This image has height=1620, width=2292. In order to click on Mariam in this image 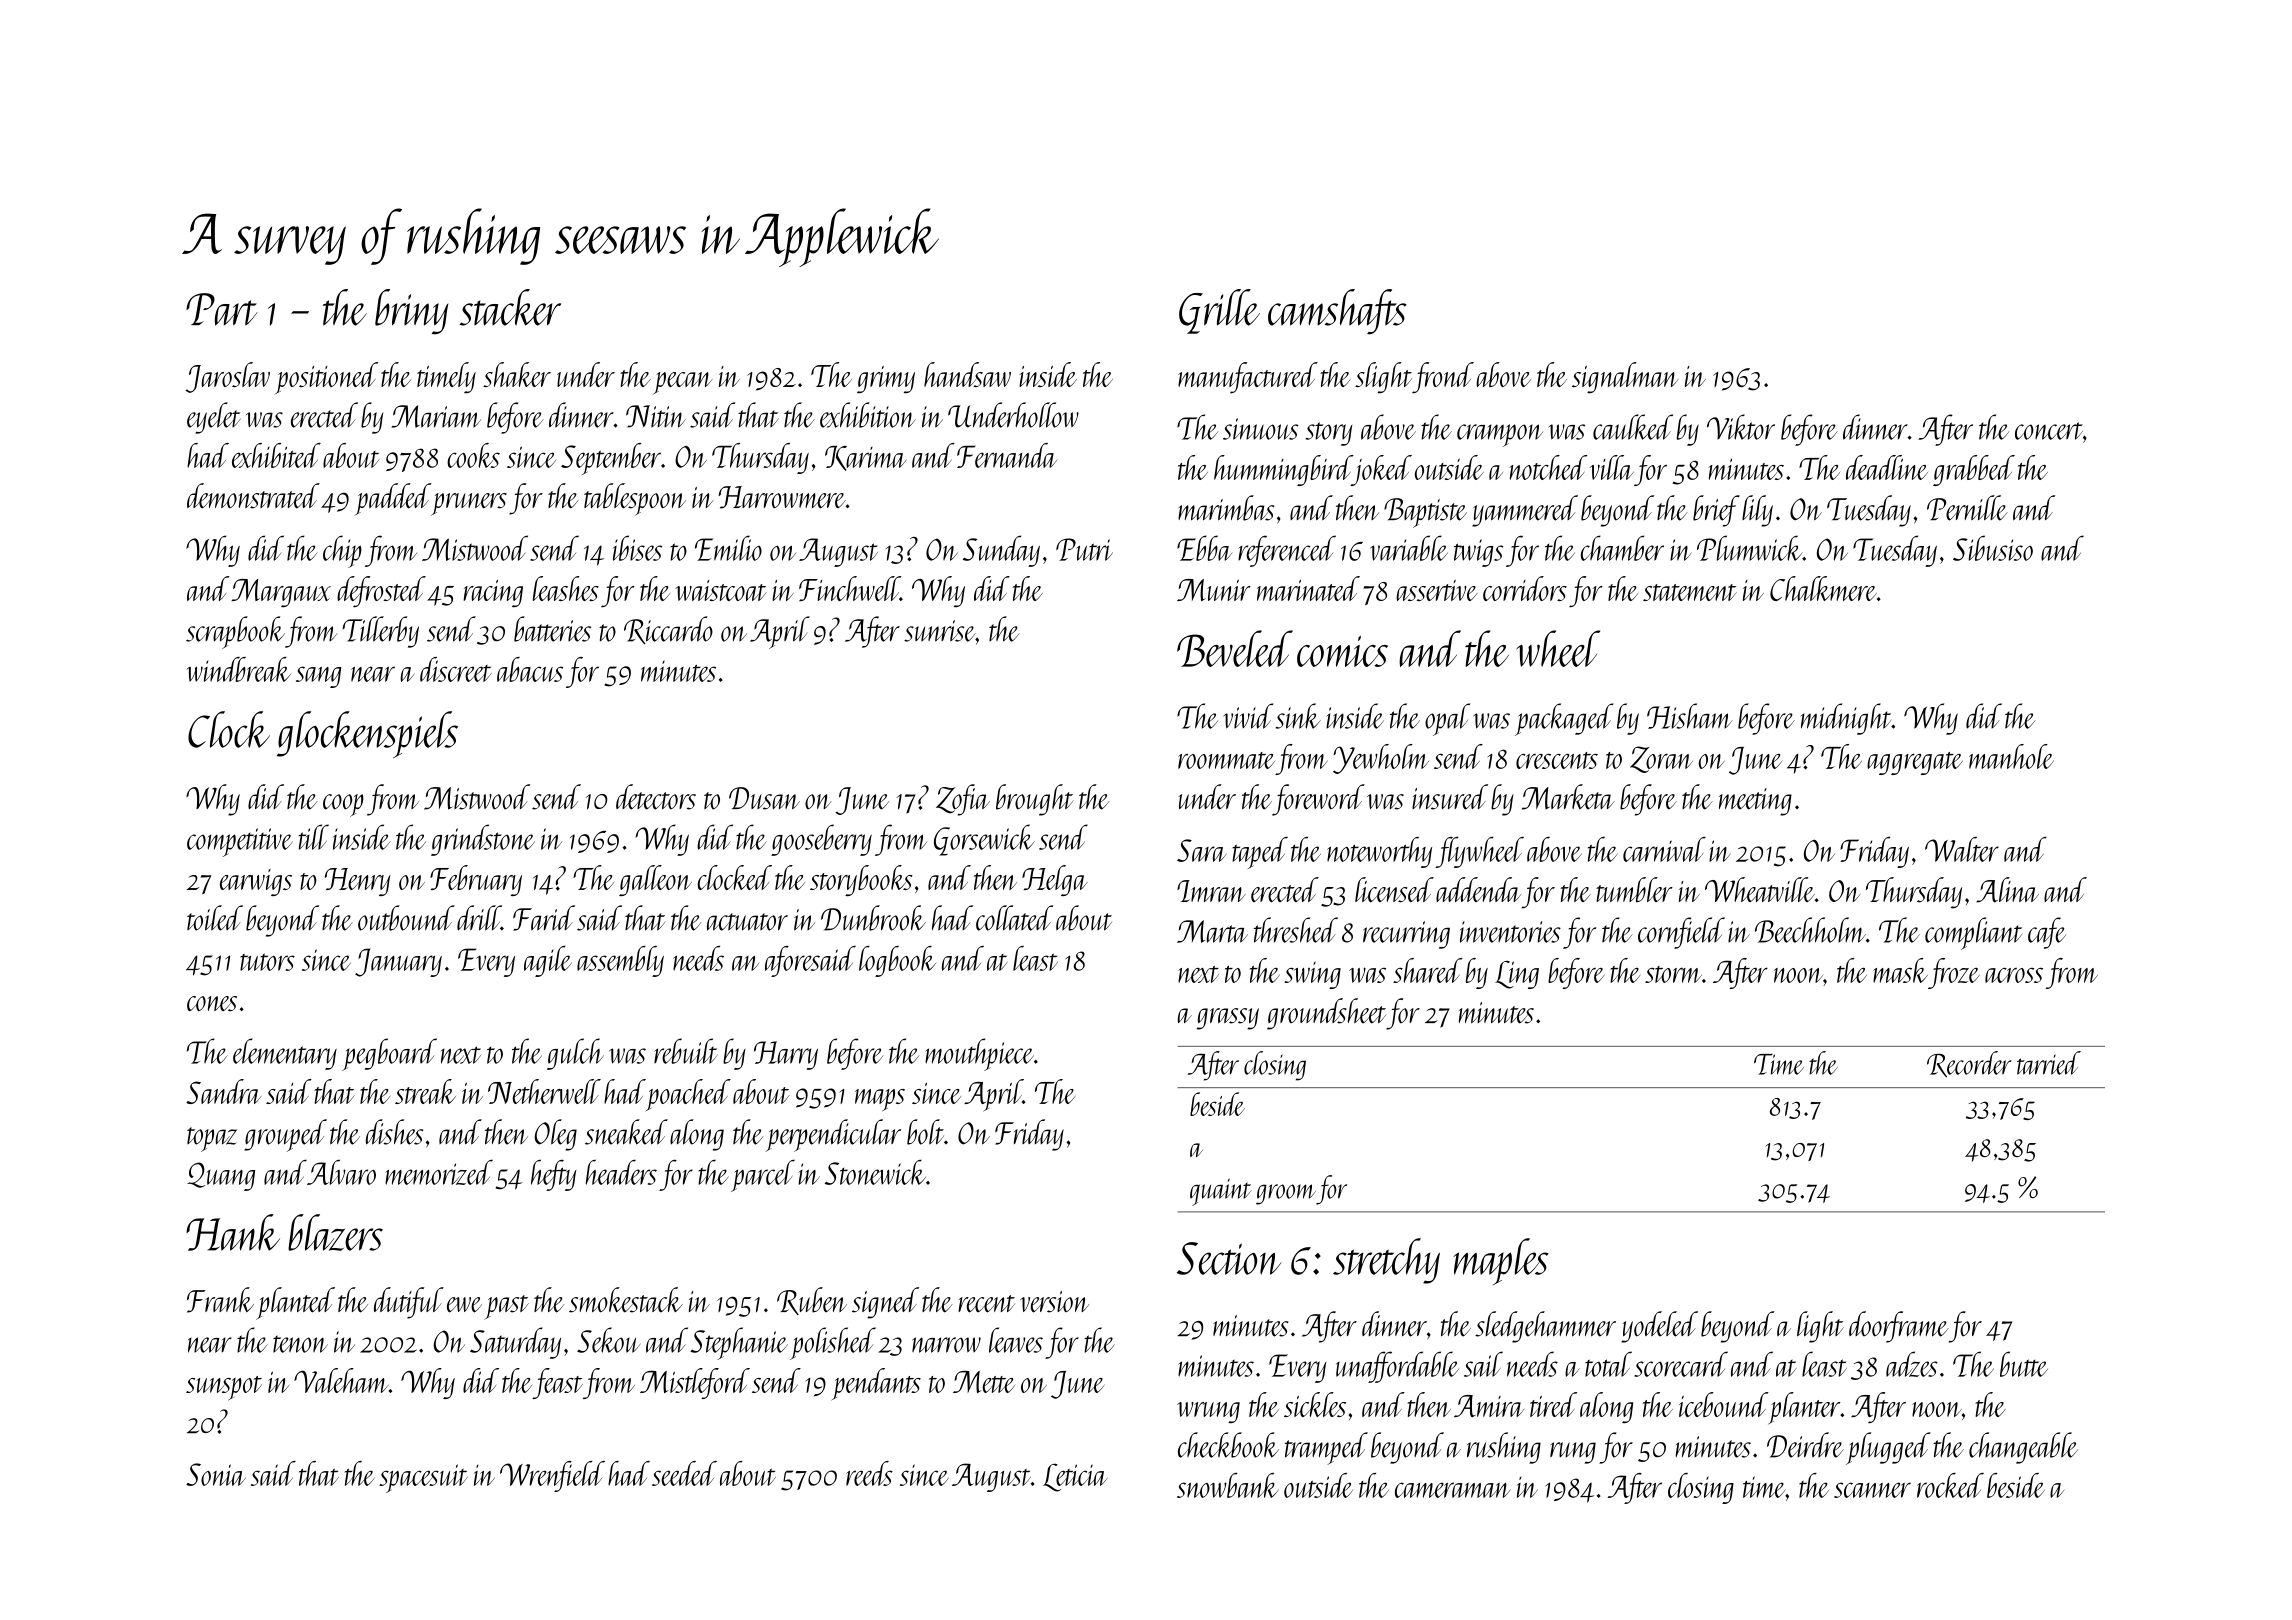, I will do `click(436, 416)`.
